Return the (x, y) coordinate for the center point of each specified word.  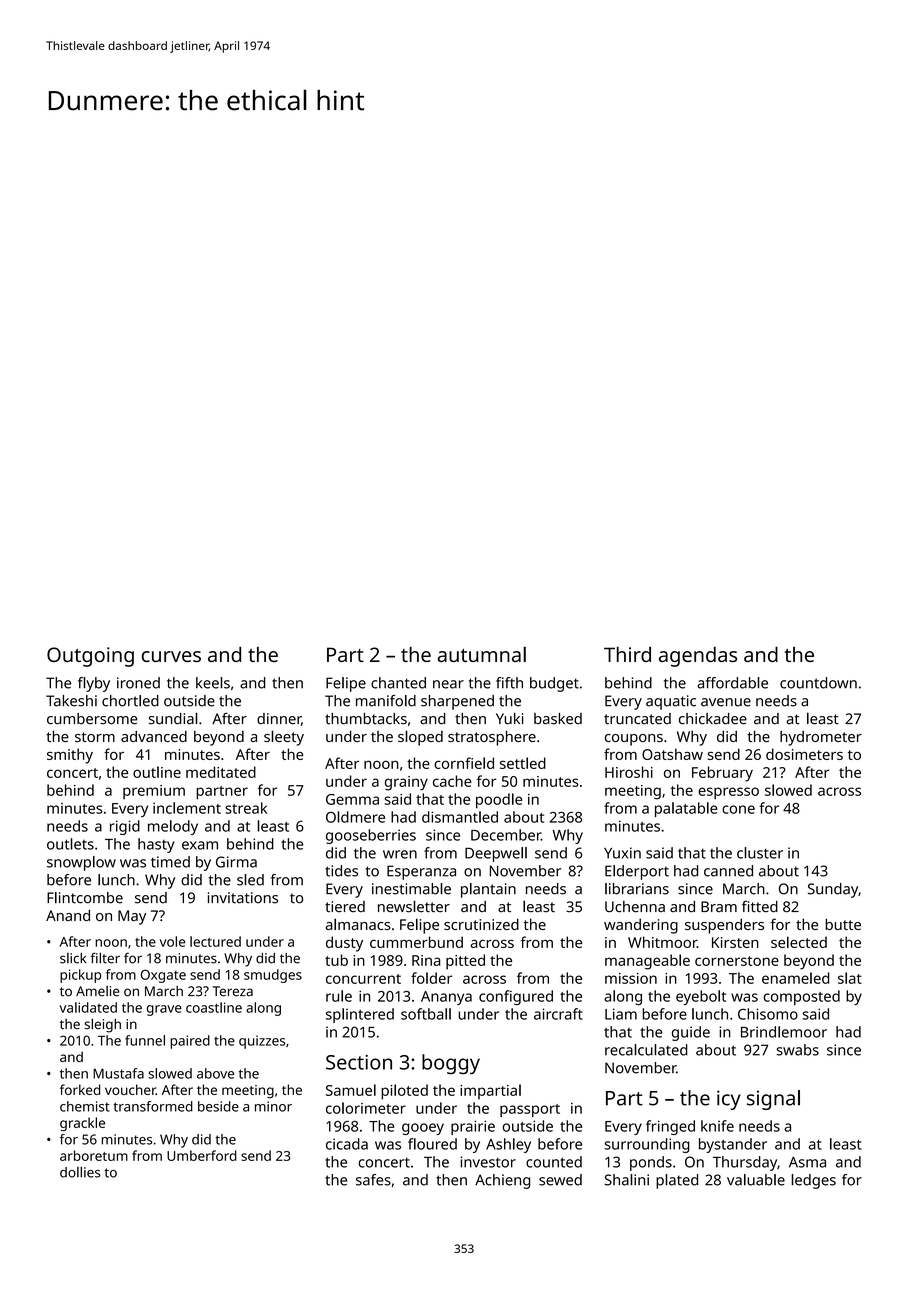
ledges (813, 1181)
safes (373, 1180)
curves (171, 656)
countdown (818, 683)
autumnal (482, 654)
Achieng (502, 1181)
